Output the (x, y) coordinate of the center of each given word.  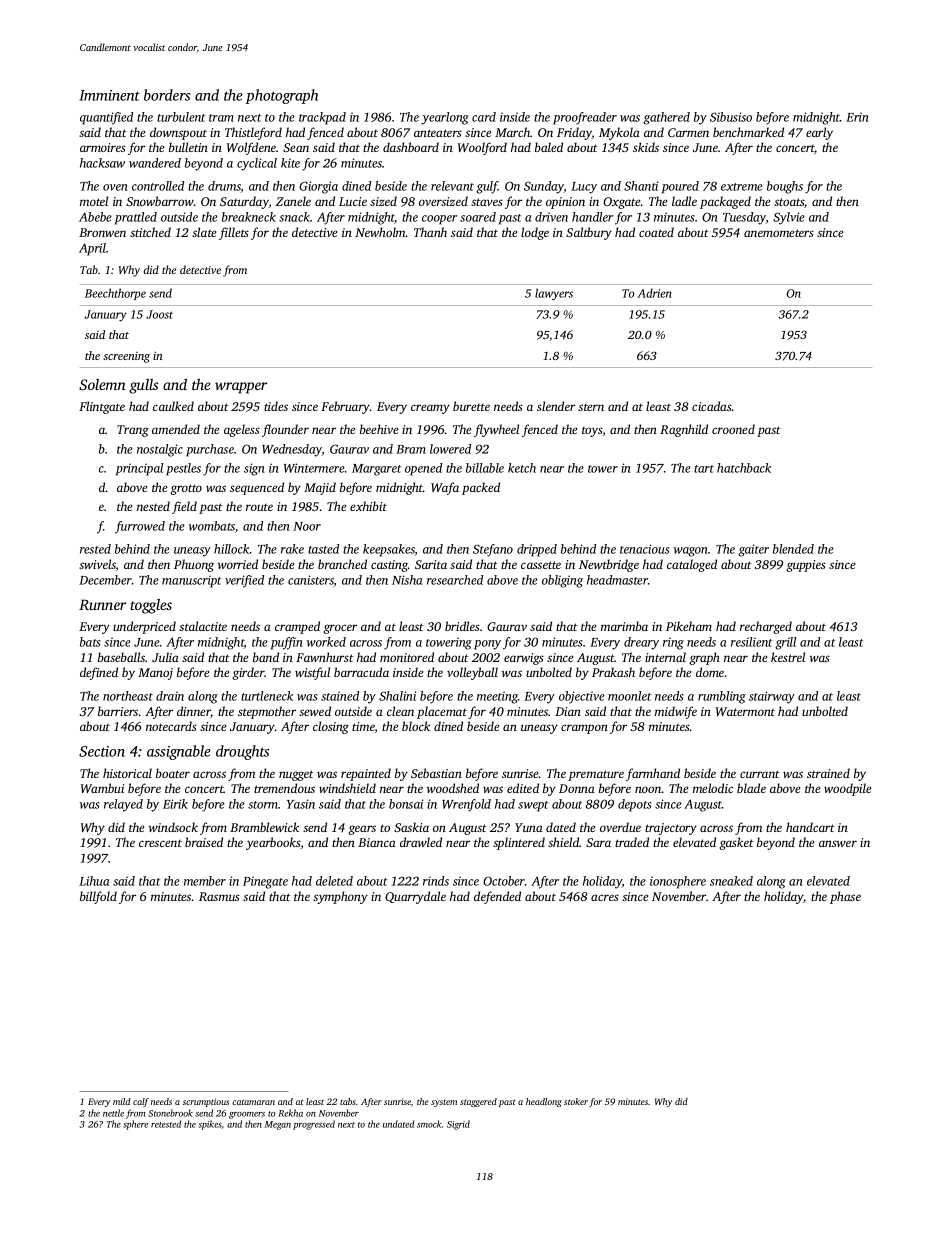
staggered (478, 1102)
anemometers (779, 233)
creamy (430, 409)
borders (167, 95)
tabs (348, 1101)
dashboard (411, 147)
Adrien (654, 293)
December (105, 580)
